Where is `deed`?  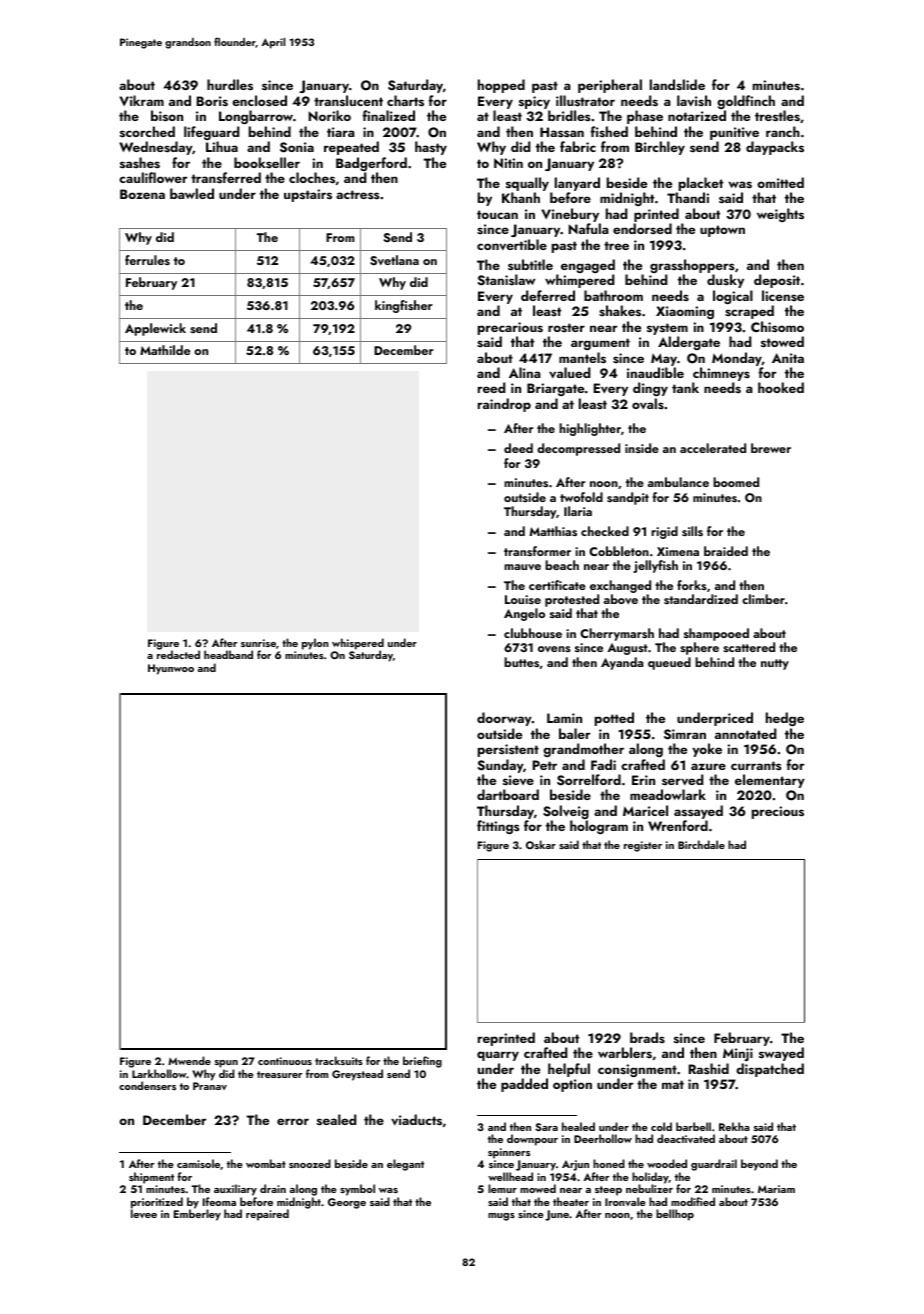 deed is located at coordinates (518, 448).
